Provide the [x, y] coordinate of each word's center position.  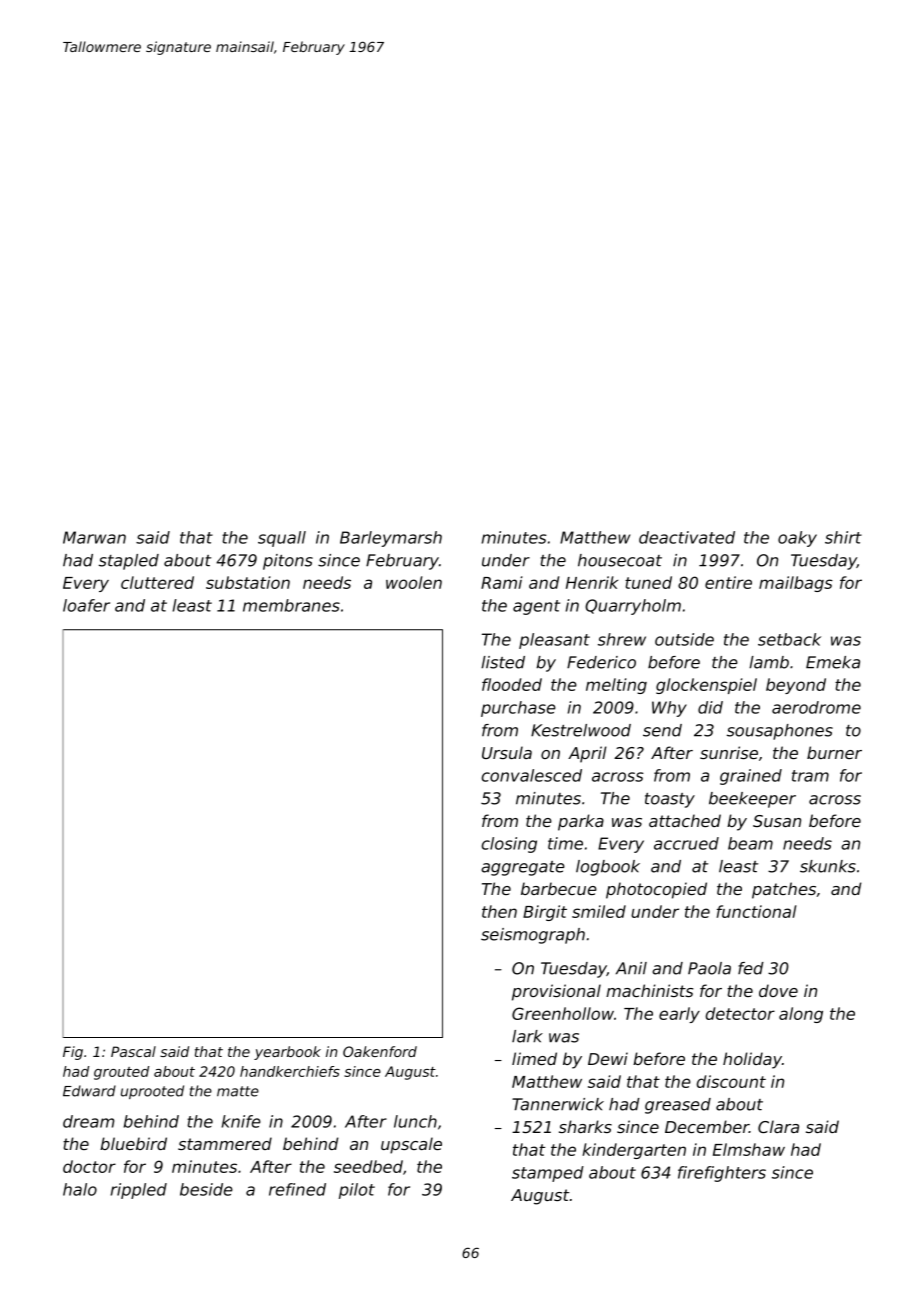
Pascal [133, 1051]
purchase [518, 709]
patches [784, 890]
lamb [769, 662]
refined [297, 1189]
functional [756, 911]
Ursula [507, 752]
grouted [121, 1073]
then [499, 911]
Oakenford [380, 1051]
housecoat [620, 560]
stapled [129, 562]
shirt [843, 537]
